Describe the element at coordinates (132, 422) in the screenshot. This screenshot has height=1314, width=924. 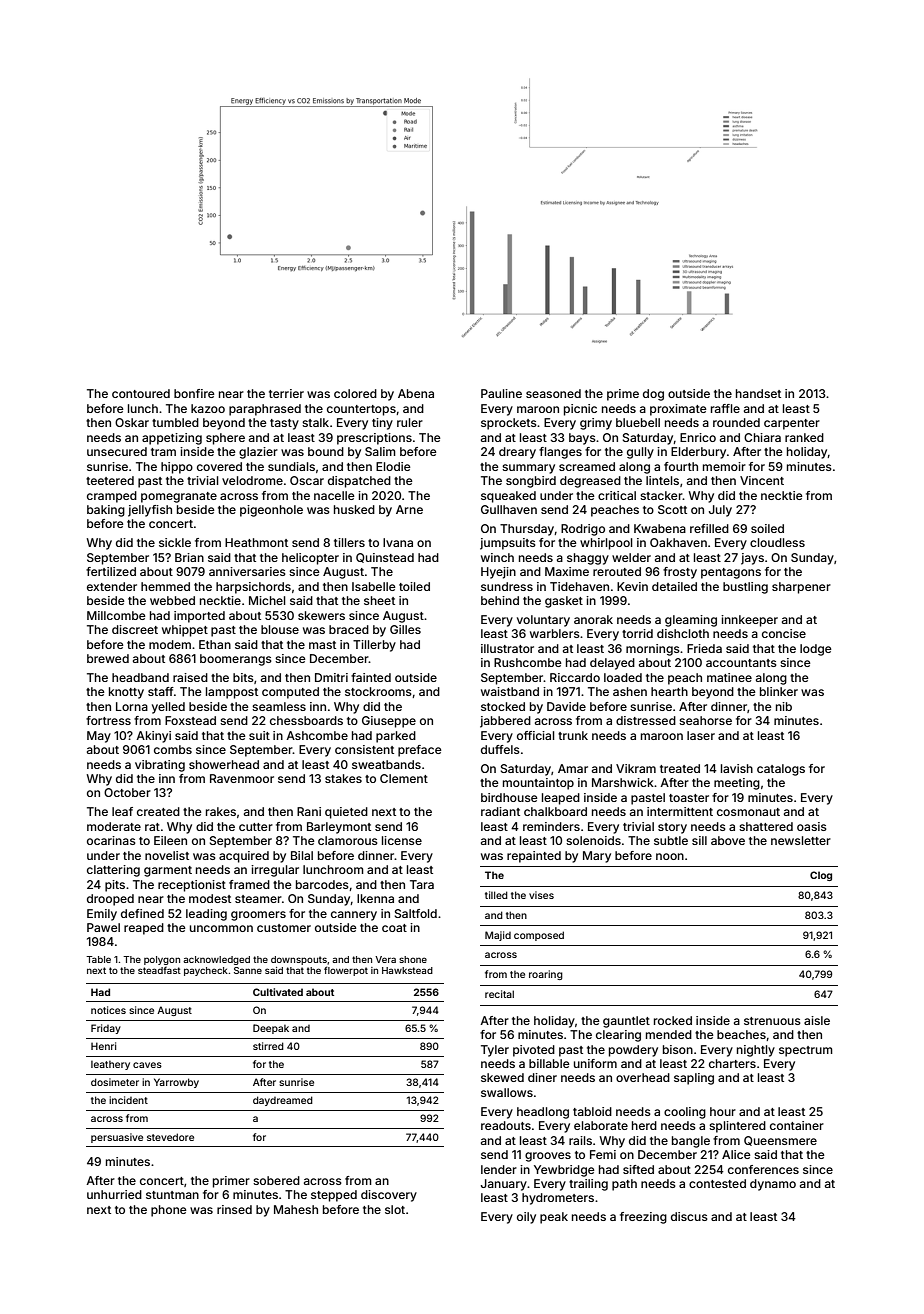
I see `Oskar` at that location.
